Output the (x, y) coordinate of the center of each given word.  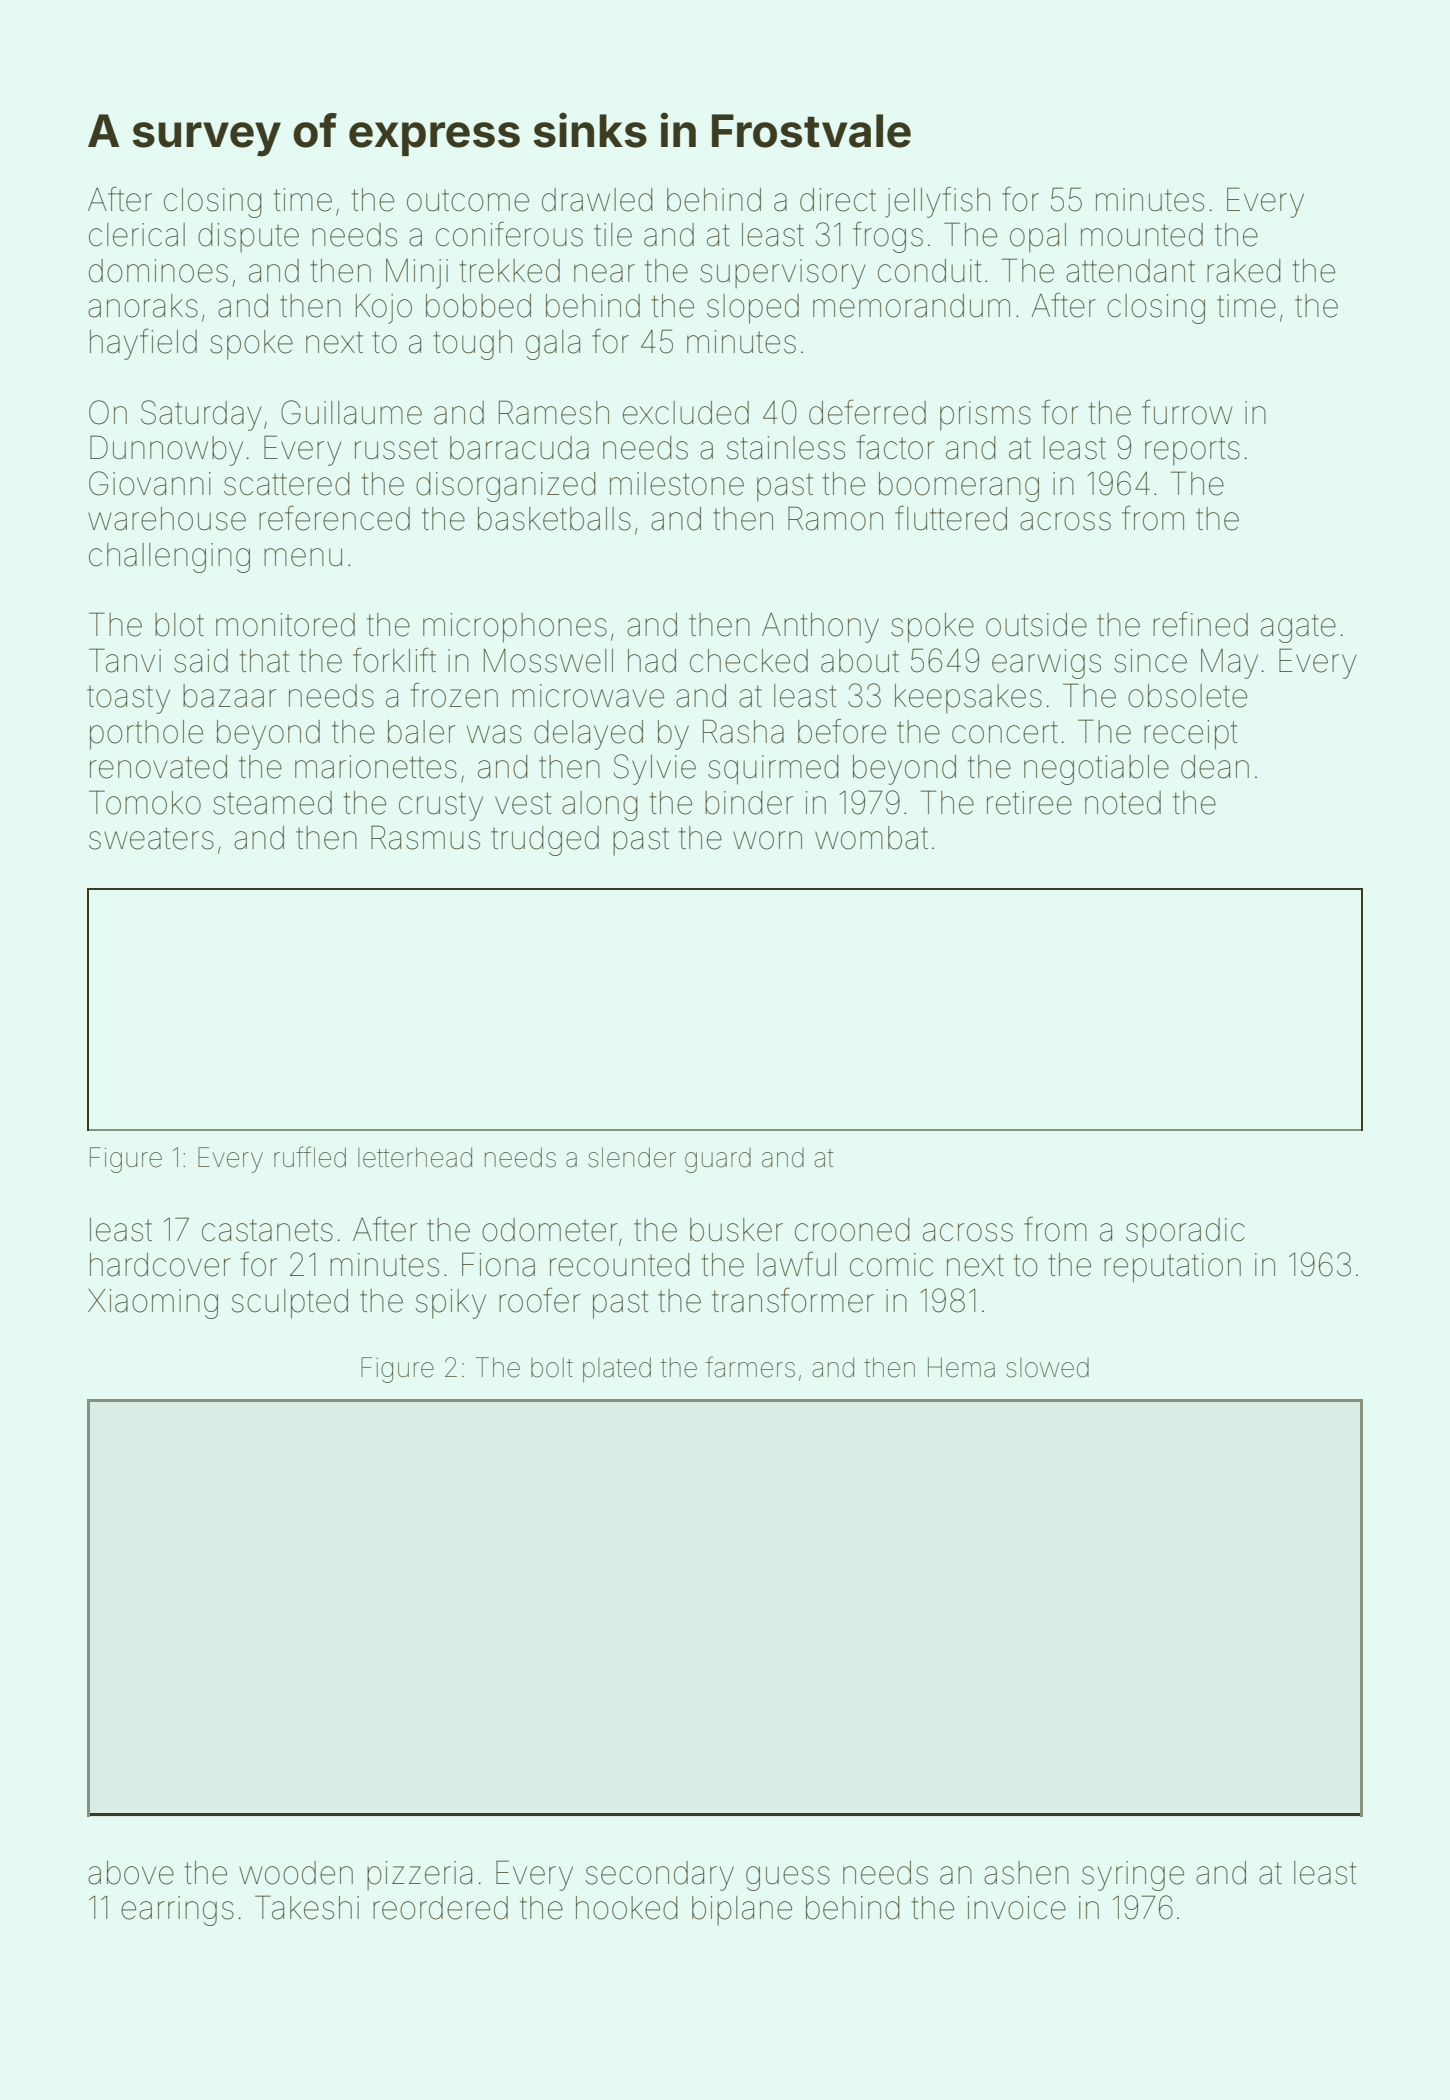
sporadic (1185, 1233)
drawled (597, 200)
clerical (137, 235)
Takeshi (307, 1907)
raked (1243, 271)
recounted (619, 1265)
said (201, 661)
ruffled (310, 1157)
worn (767, 840)
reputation (1172, 1268)
